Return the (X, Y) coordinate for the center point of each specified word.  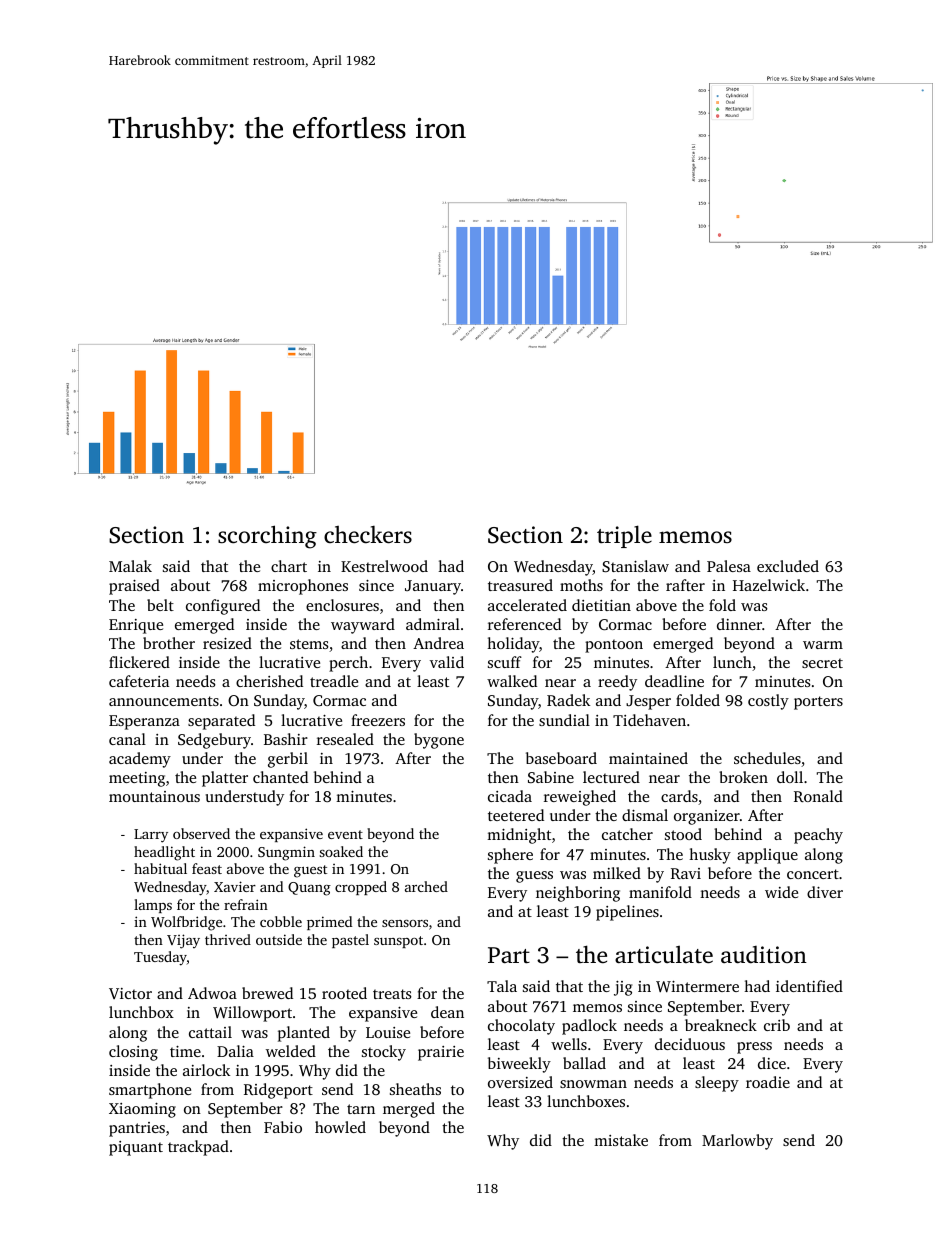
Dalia (235, 1051)
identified (809, 986)
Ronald (818, 796)
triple (624, 536)
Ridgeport (278, 1091)
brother (169, 643)
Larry (151, 836)
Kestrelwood (384, 566)
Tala (502, 986)
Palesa (729, 566)
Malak (130, 566)
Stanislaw (635, 566)
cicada (510, 796)
